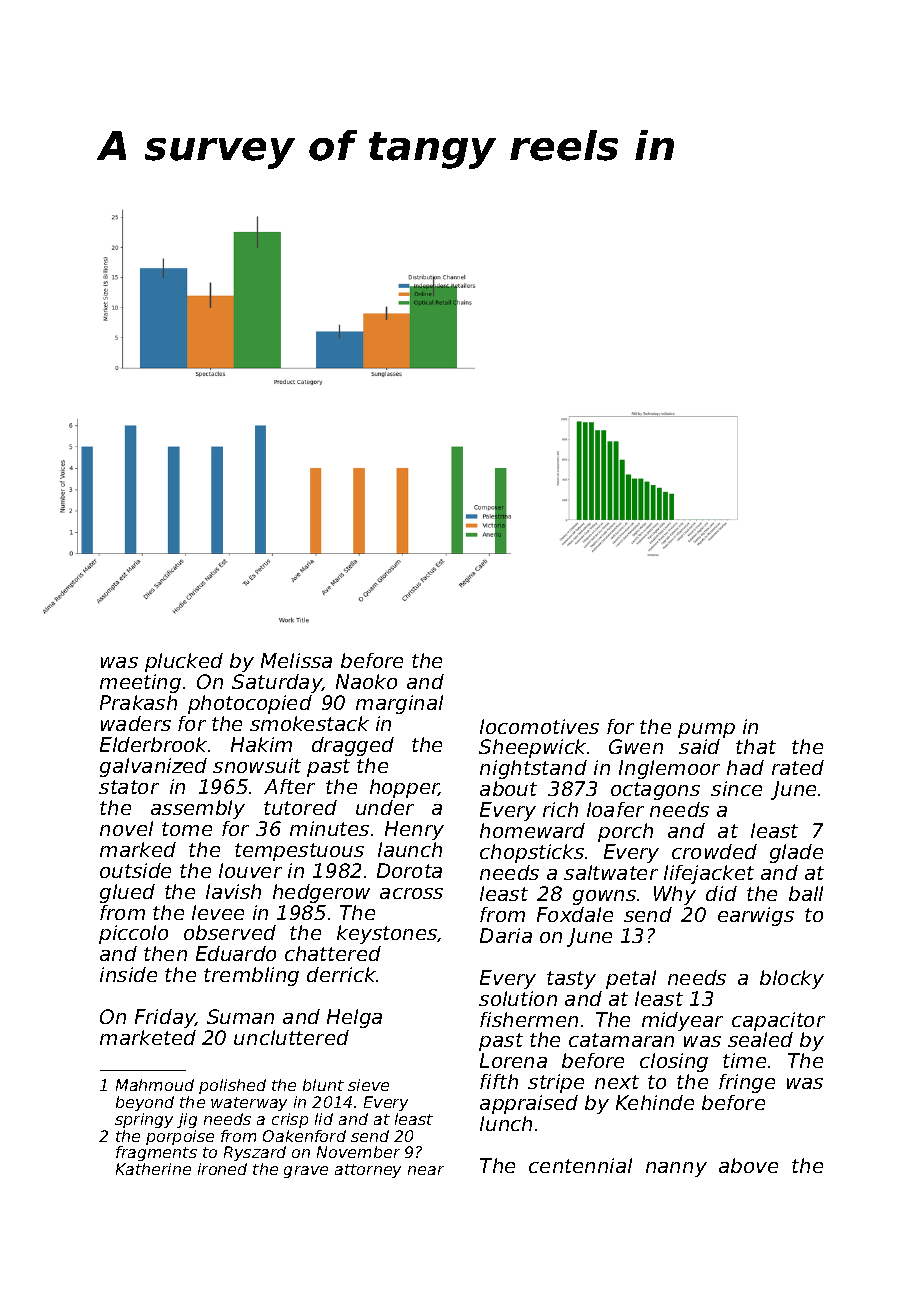 The height and width of the screenshot is (1314, 924). I want to click on Naoko, so click(366, 681).
